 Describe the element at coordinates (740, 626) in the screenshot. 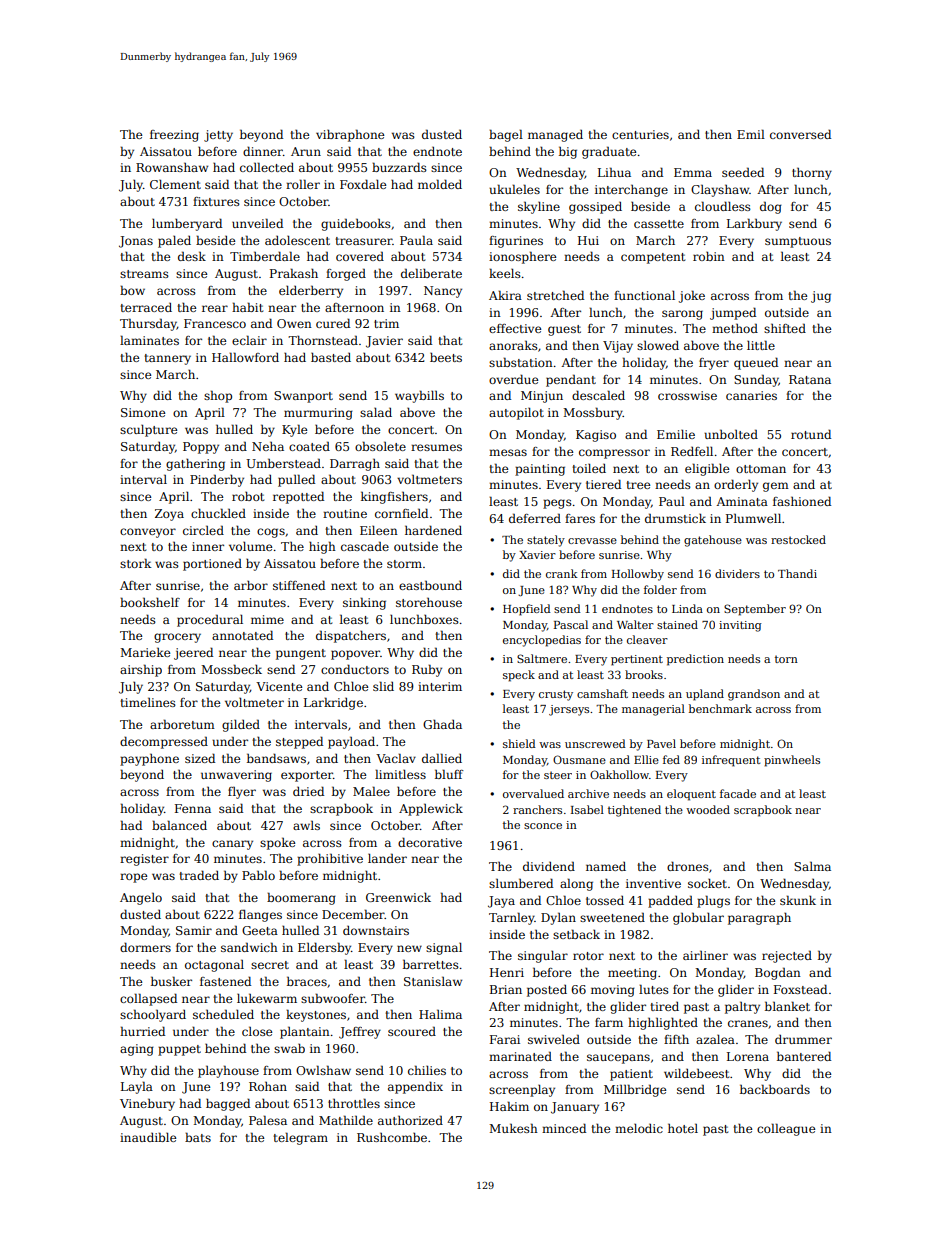

I see `inviting` at that location.
